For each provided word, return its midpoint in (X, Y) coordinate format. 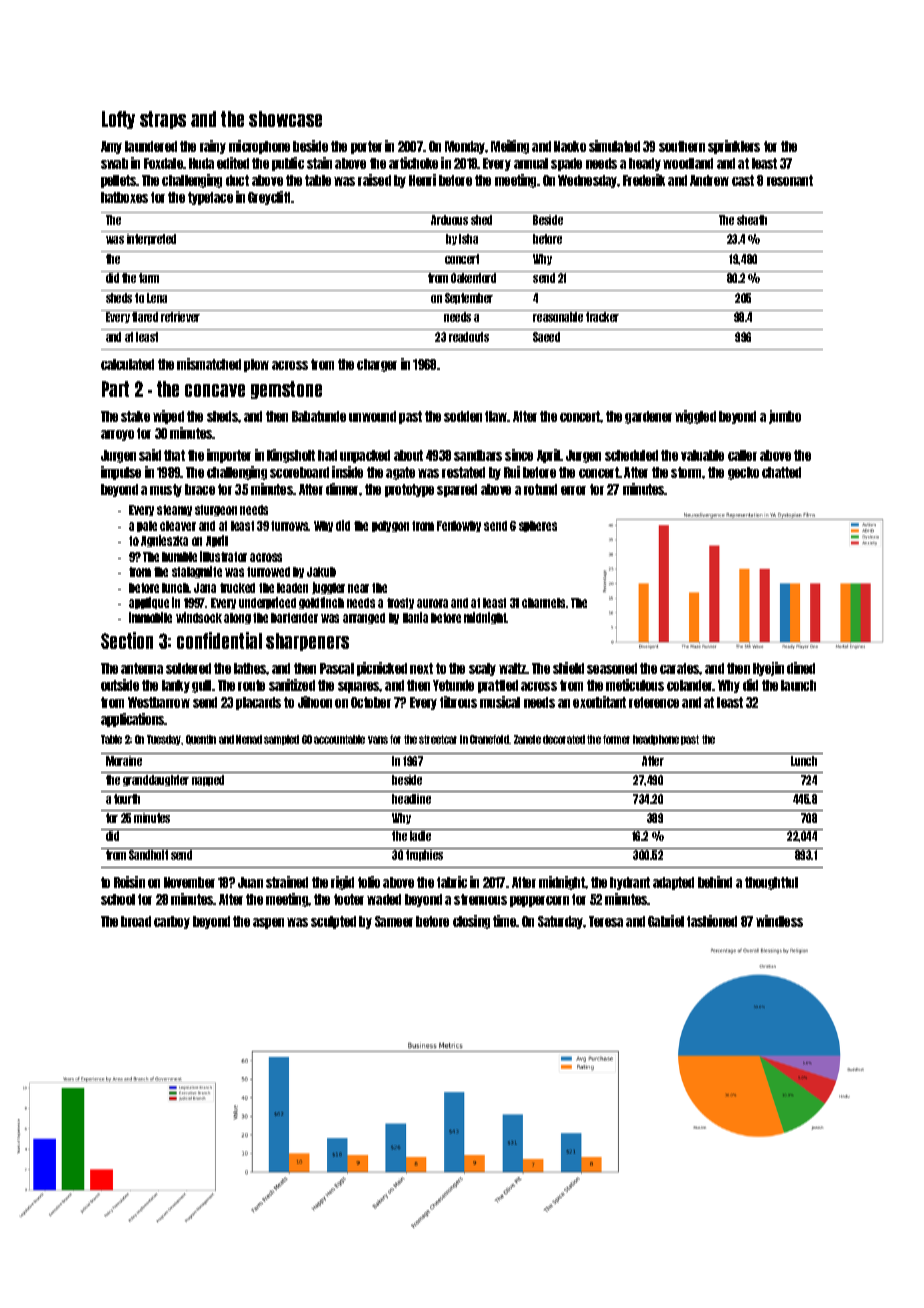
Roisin (129, 882)
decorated (564, 739)
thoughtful (771, 883)
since (519, 455)
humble (179, 557)
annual (531, 163)
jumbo (785, 417)
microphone (259, 147)
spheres (538, 526)
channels (543, 603)
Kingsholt (291, 456)
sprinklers (734, 147)
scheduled (631, 455)
